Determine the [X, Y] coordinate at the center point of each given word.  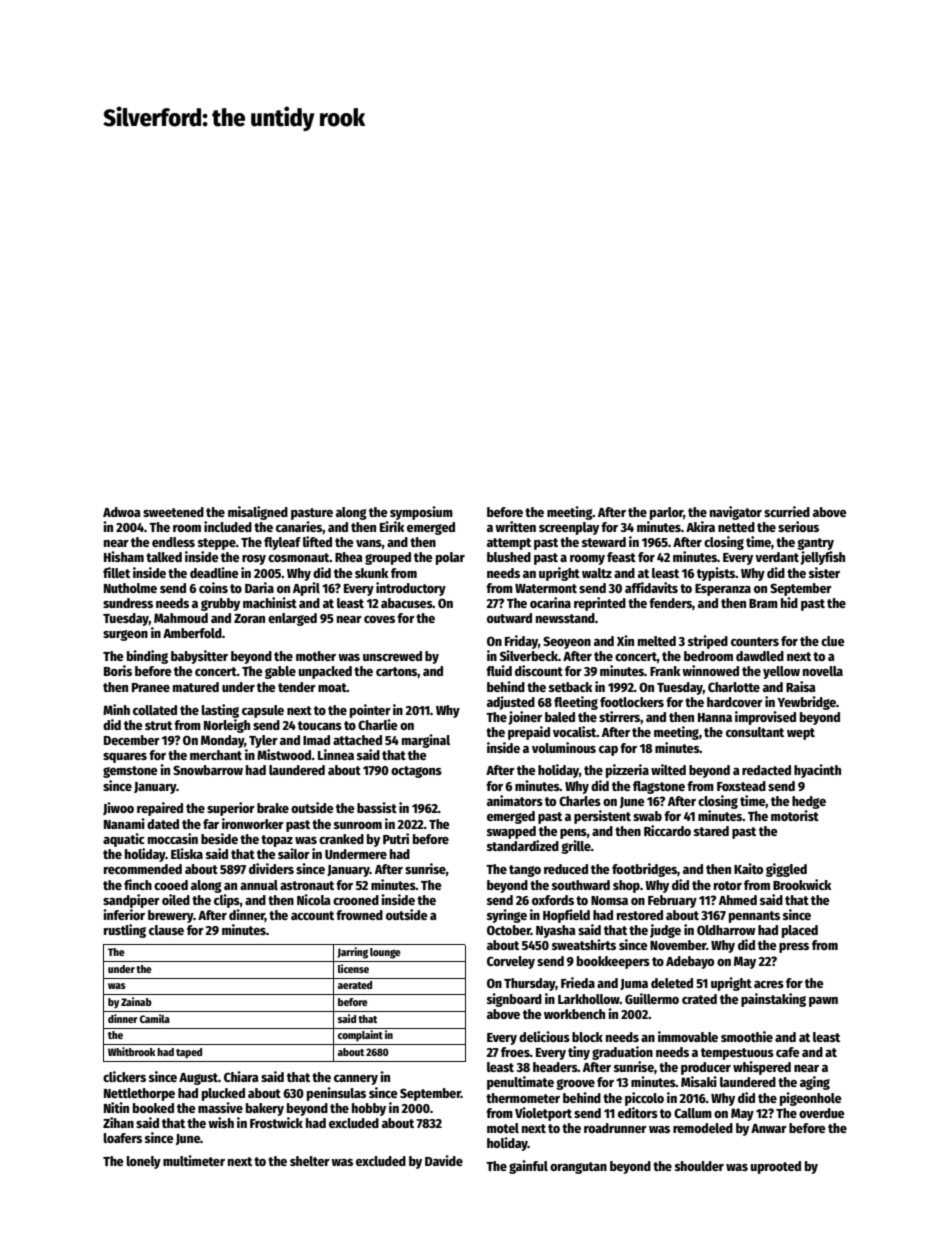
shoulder [699, 1166]
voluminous [564, 747]
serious [798, 526]
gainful [528, 1167]
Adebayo [690, 962]
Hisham [124, 556]
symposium [421, 513]
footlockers [632, 702]
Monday [222, 741]
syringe [507, 916]
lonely [143, 1162]
